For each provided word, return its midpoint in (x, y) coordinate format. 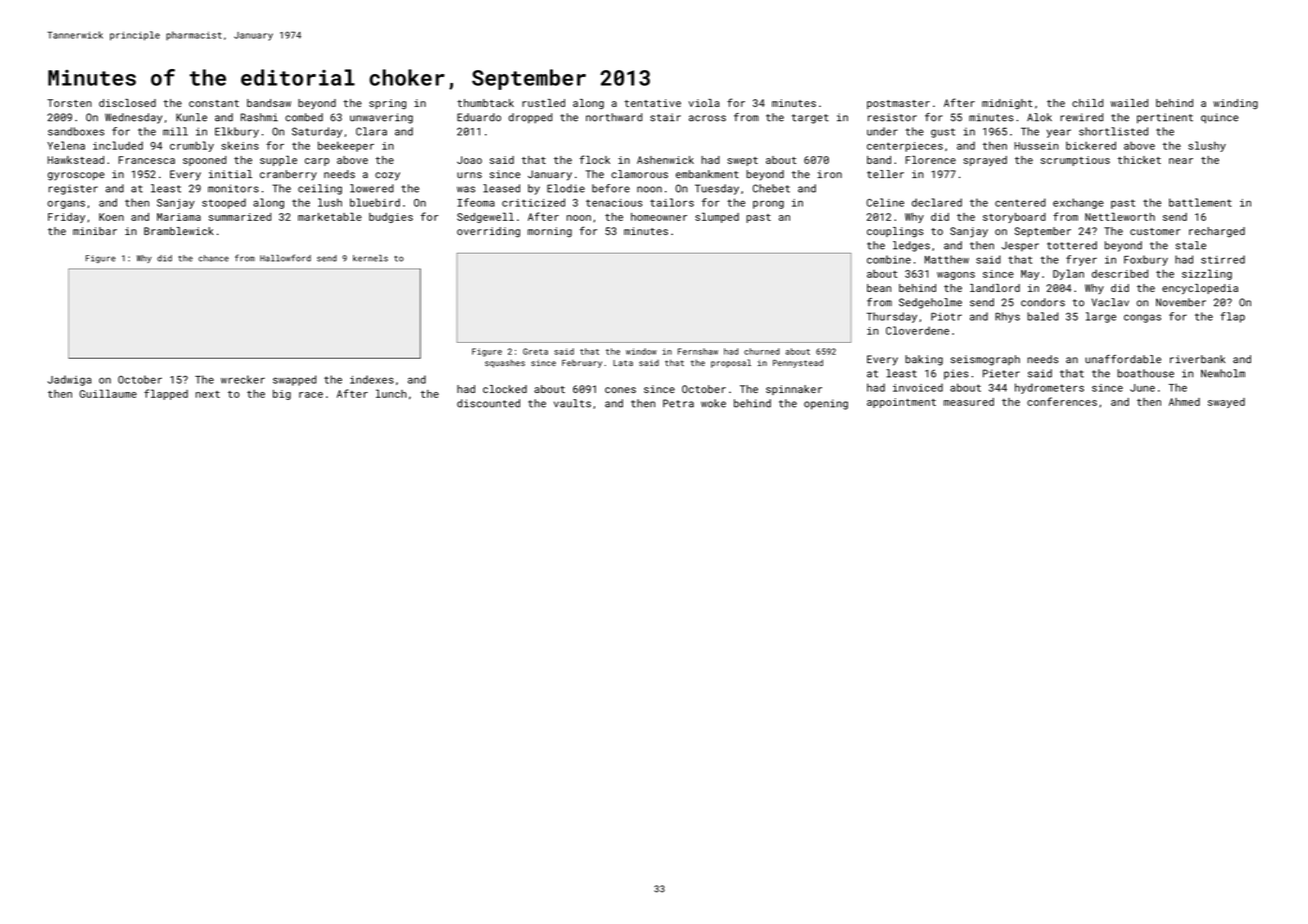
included (118, 145)
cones (620, 390)
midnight (1007, 104)
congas (1142, 318)
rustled (543, 103)
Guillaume (108, 393)
